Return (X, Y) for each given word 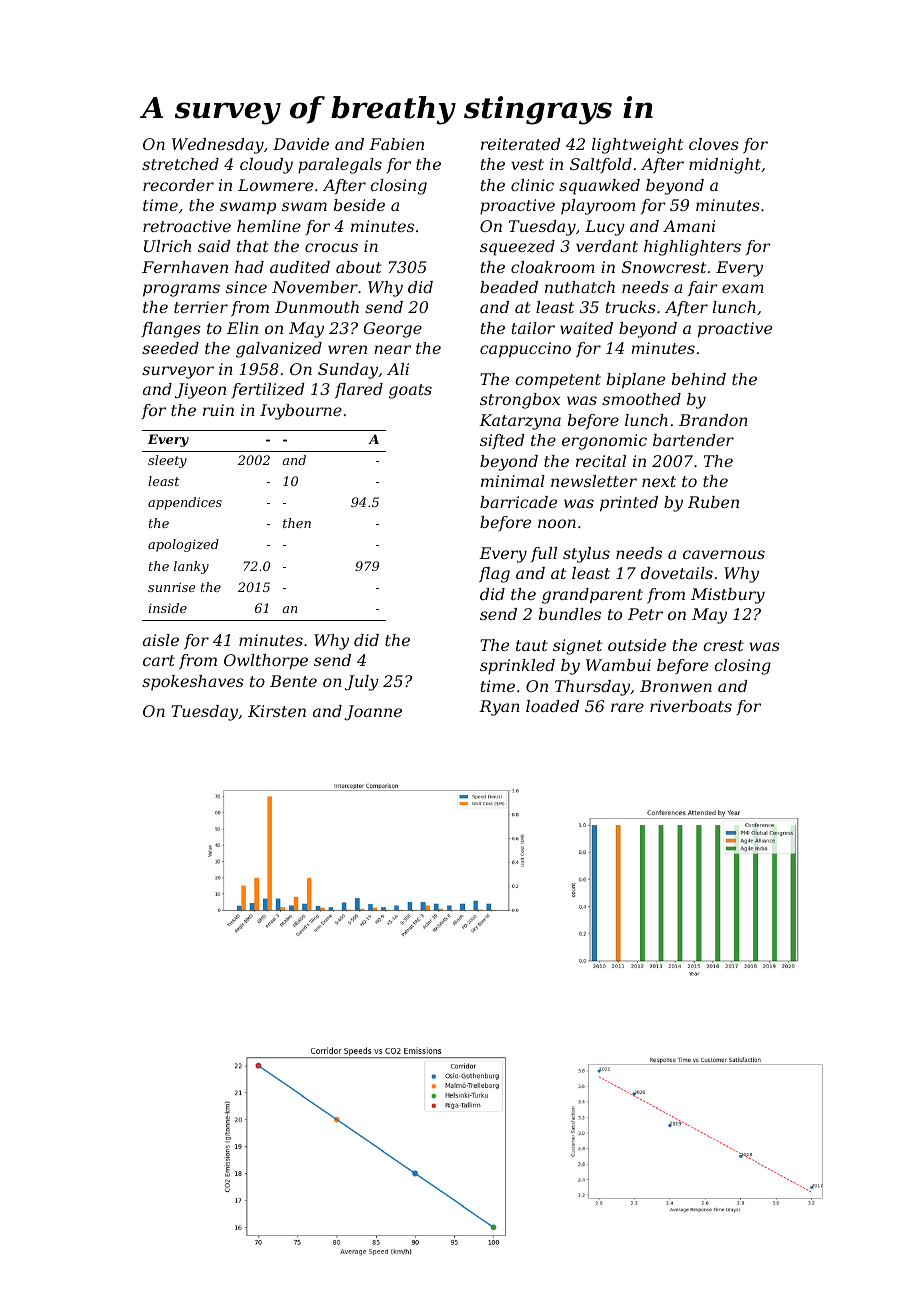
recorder (178, 185)
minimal (513, 481)
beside (359, 205)
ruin (218, 410)
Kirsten (277, 711)
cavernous (724, 554)
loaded (552, 706)
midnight (725, 166)
